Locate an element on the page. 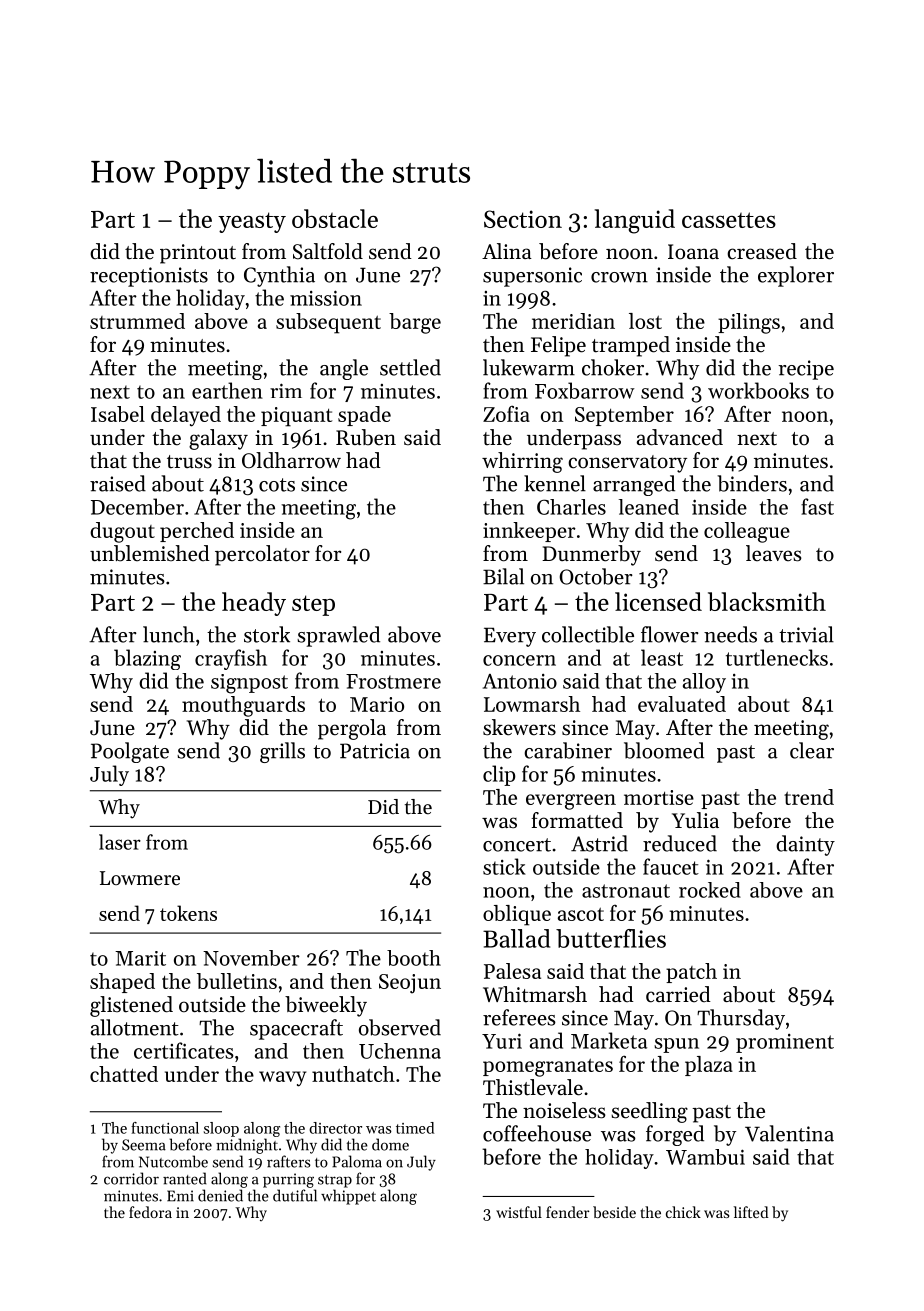 Image resolution: width=924 pixels, height=1311 pixels. truss is located at coordinates (189, 462).
